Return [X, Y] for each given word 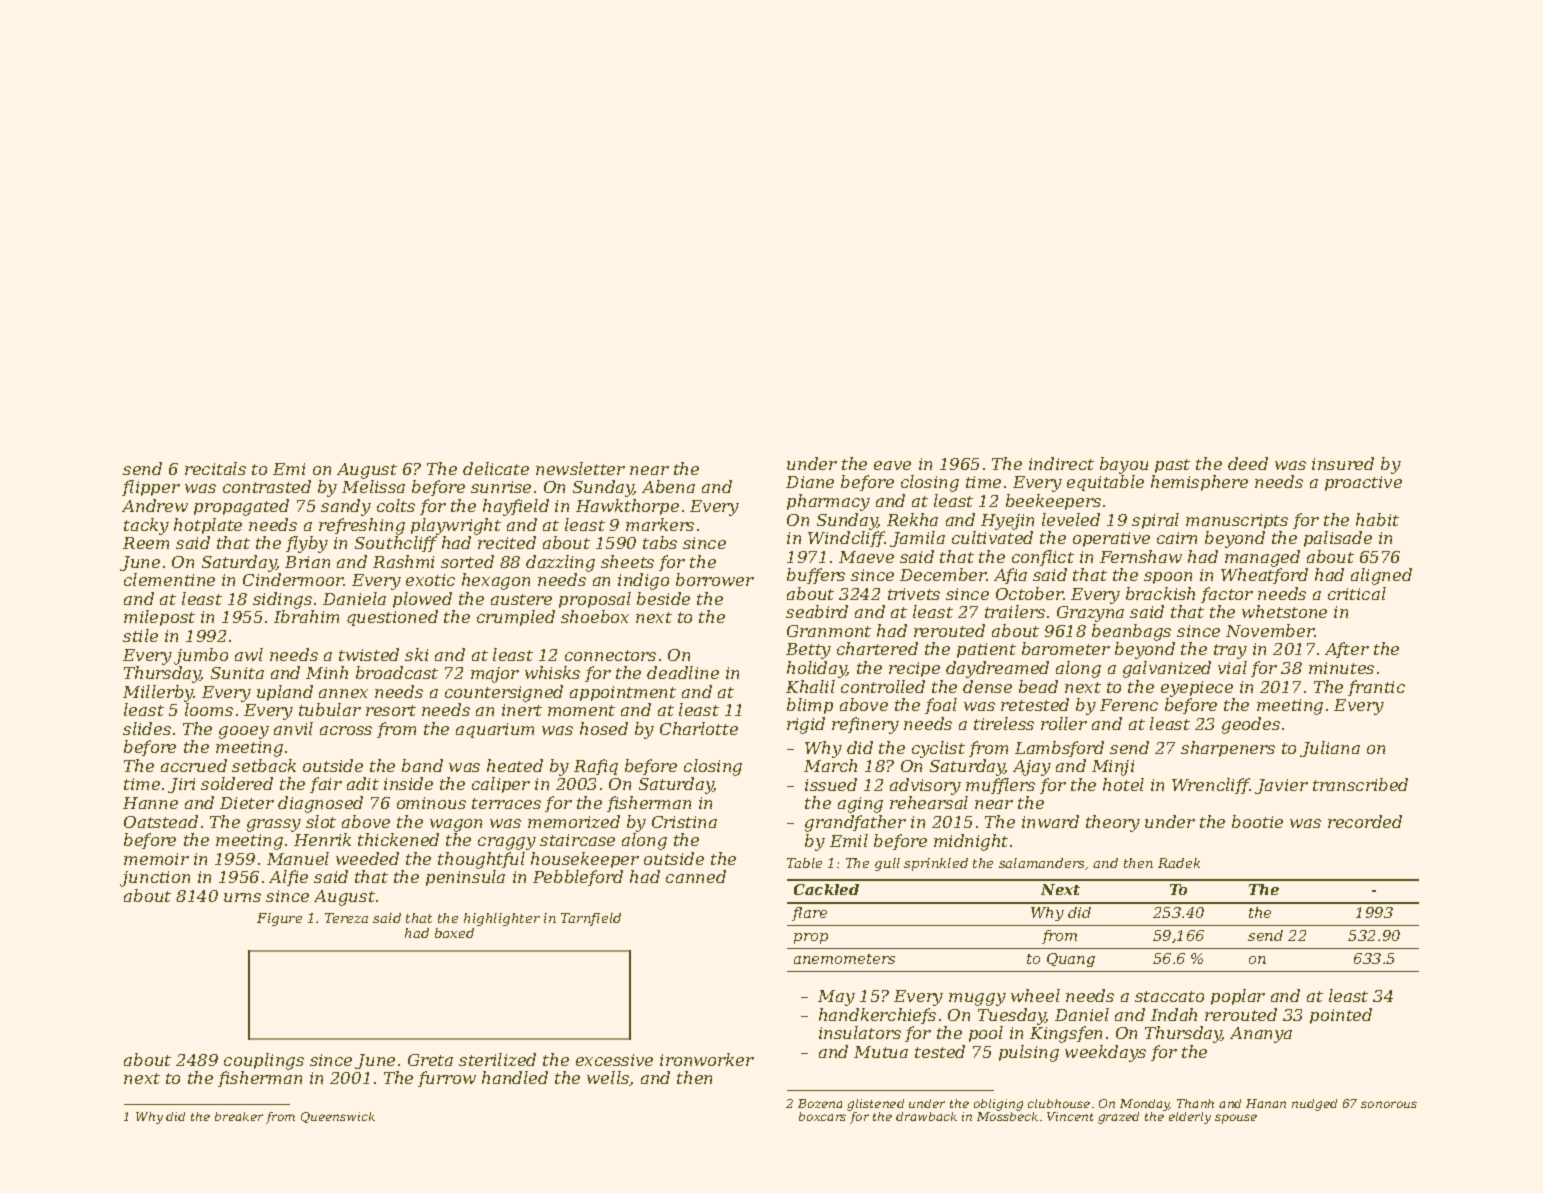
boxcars [822, 1116]
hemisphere [1199, 483]
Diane [810, 482]
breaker [239, 1116]
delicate [496, 468]
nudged [1314, 1105]
